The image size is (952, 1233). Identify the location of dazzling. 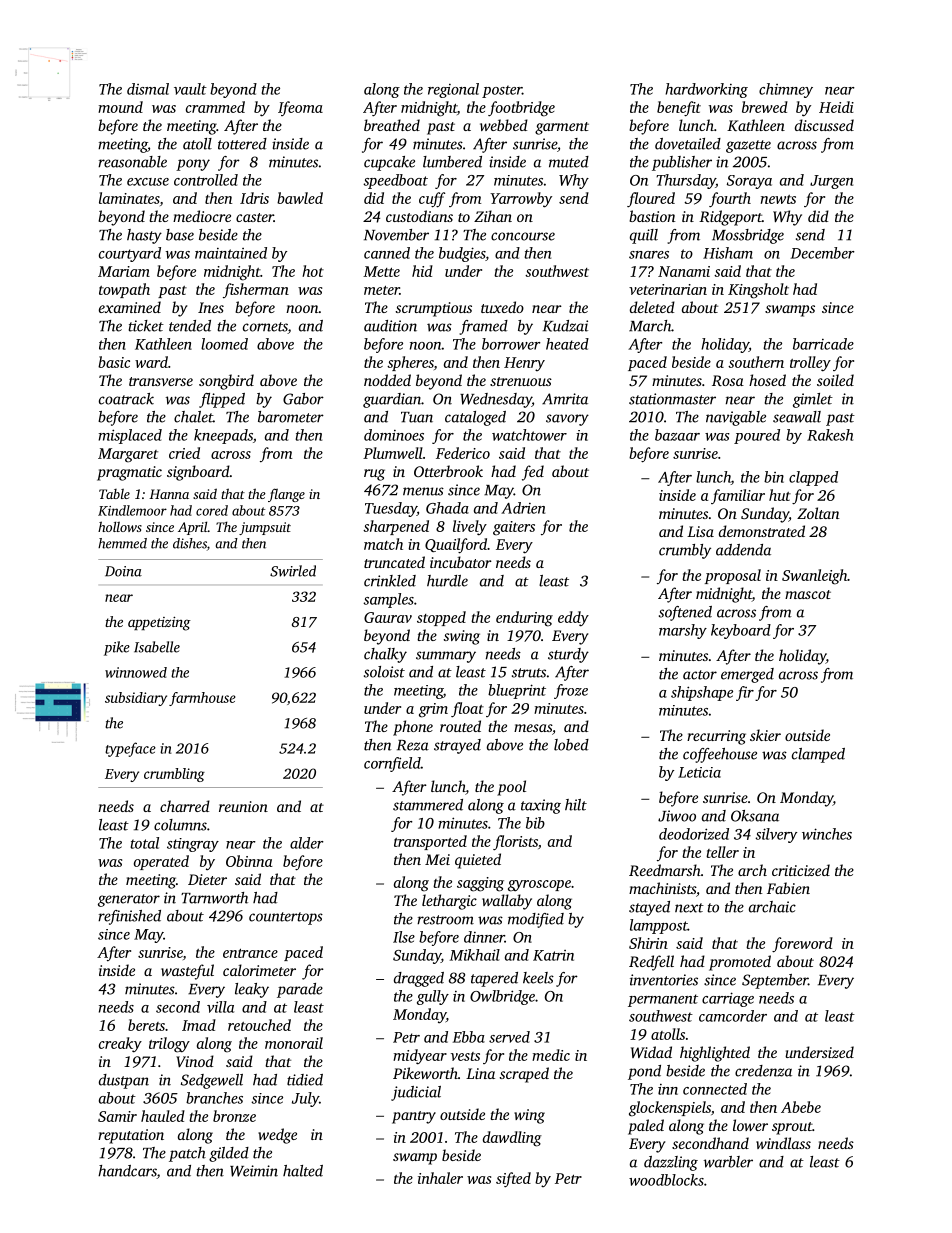
(671, 1163).
